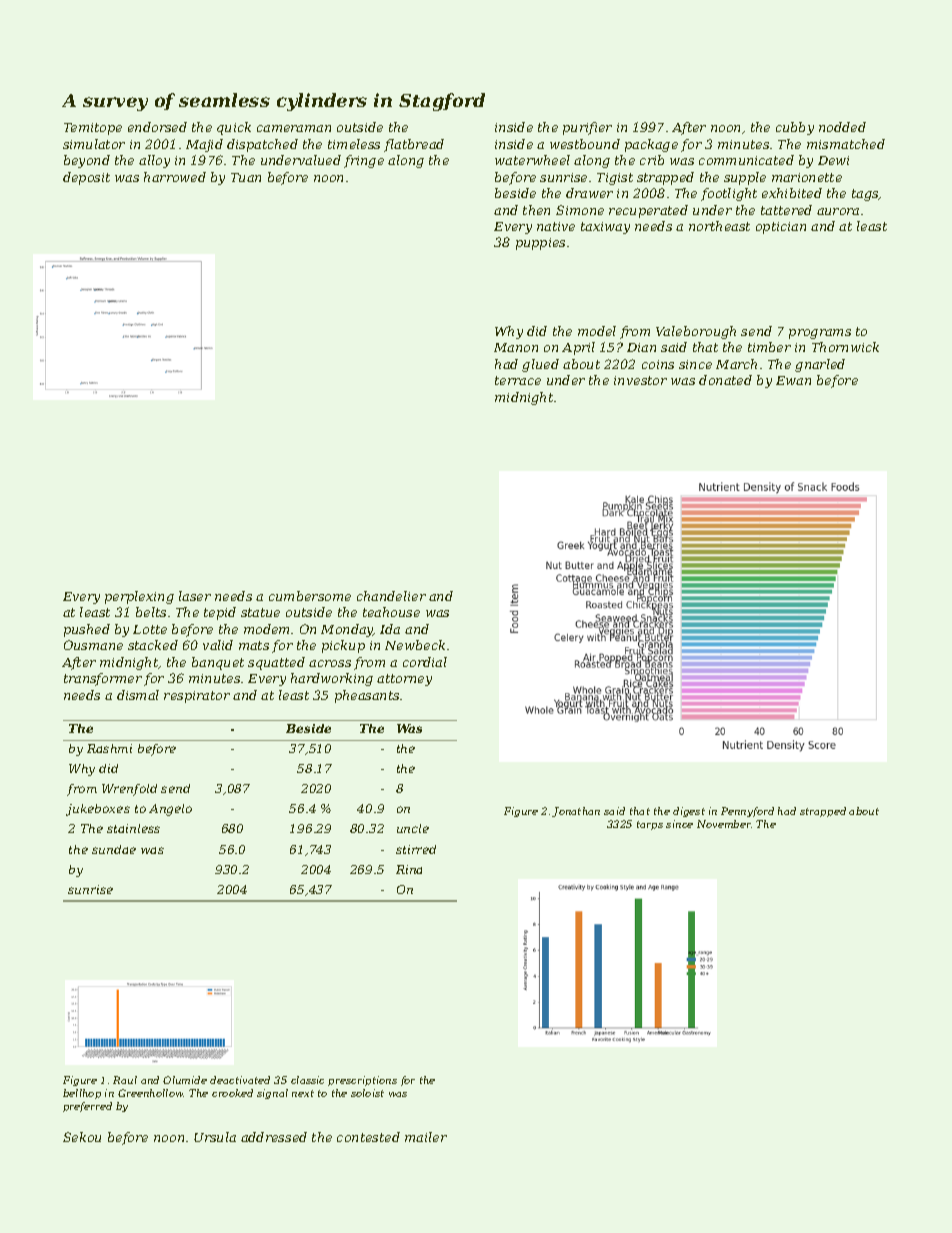  Describe the element at coordinates (87, 630) in the screenshot. I see `pushed` at that location.
